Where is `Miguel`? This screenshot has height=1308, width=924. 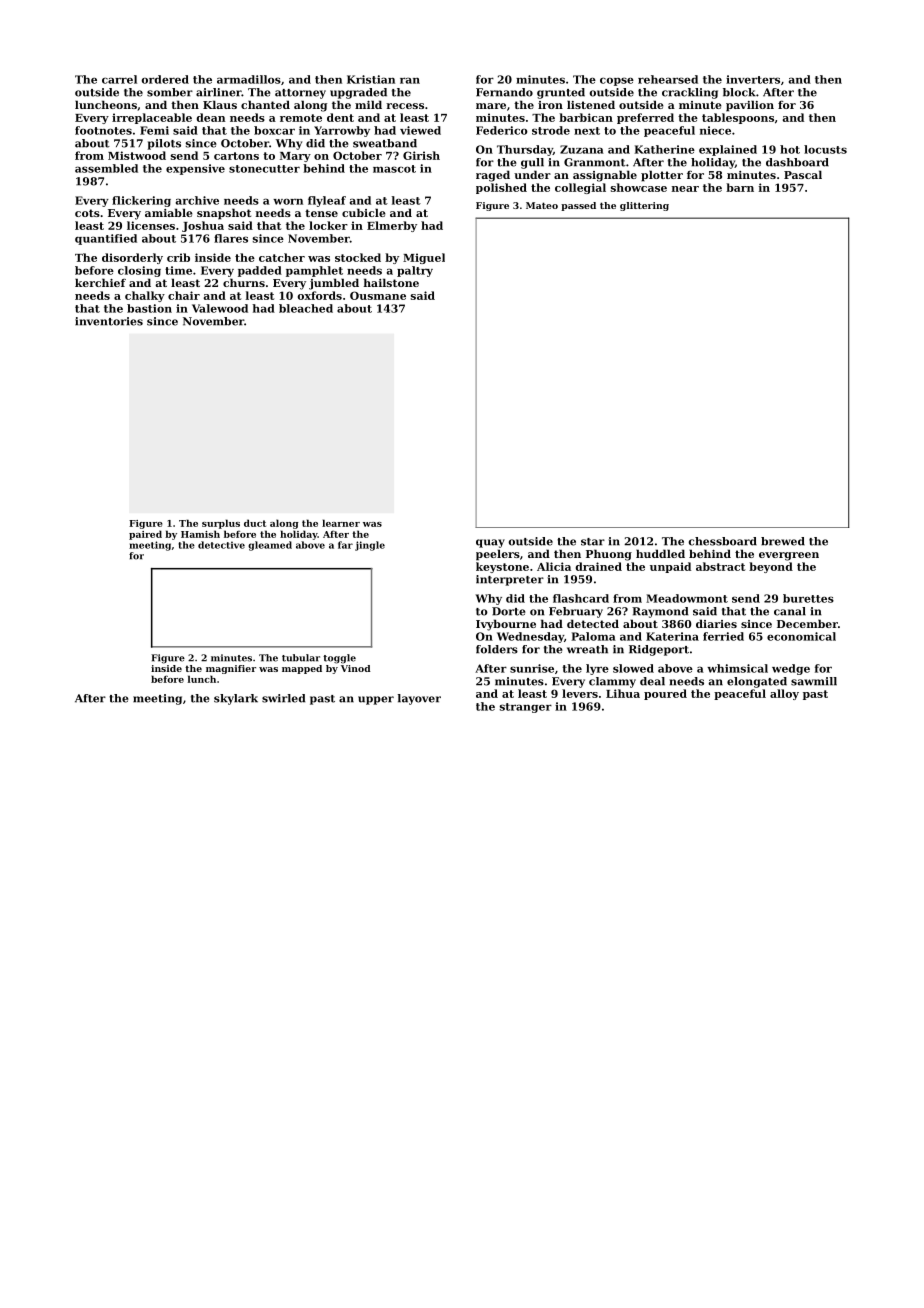 Miguel is located at coordinates (424, 258).
